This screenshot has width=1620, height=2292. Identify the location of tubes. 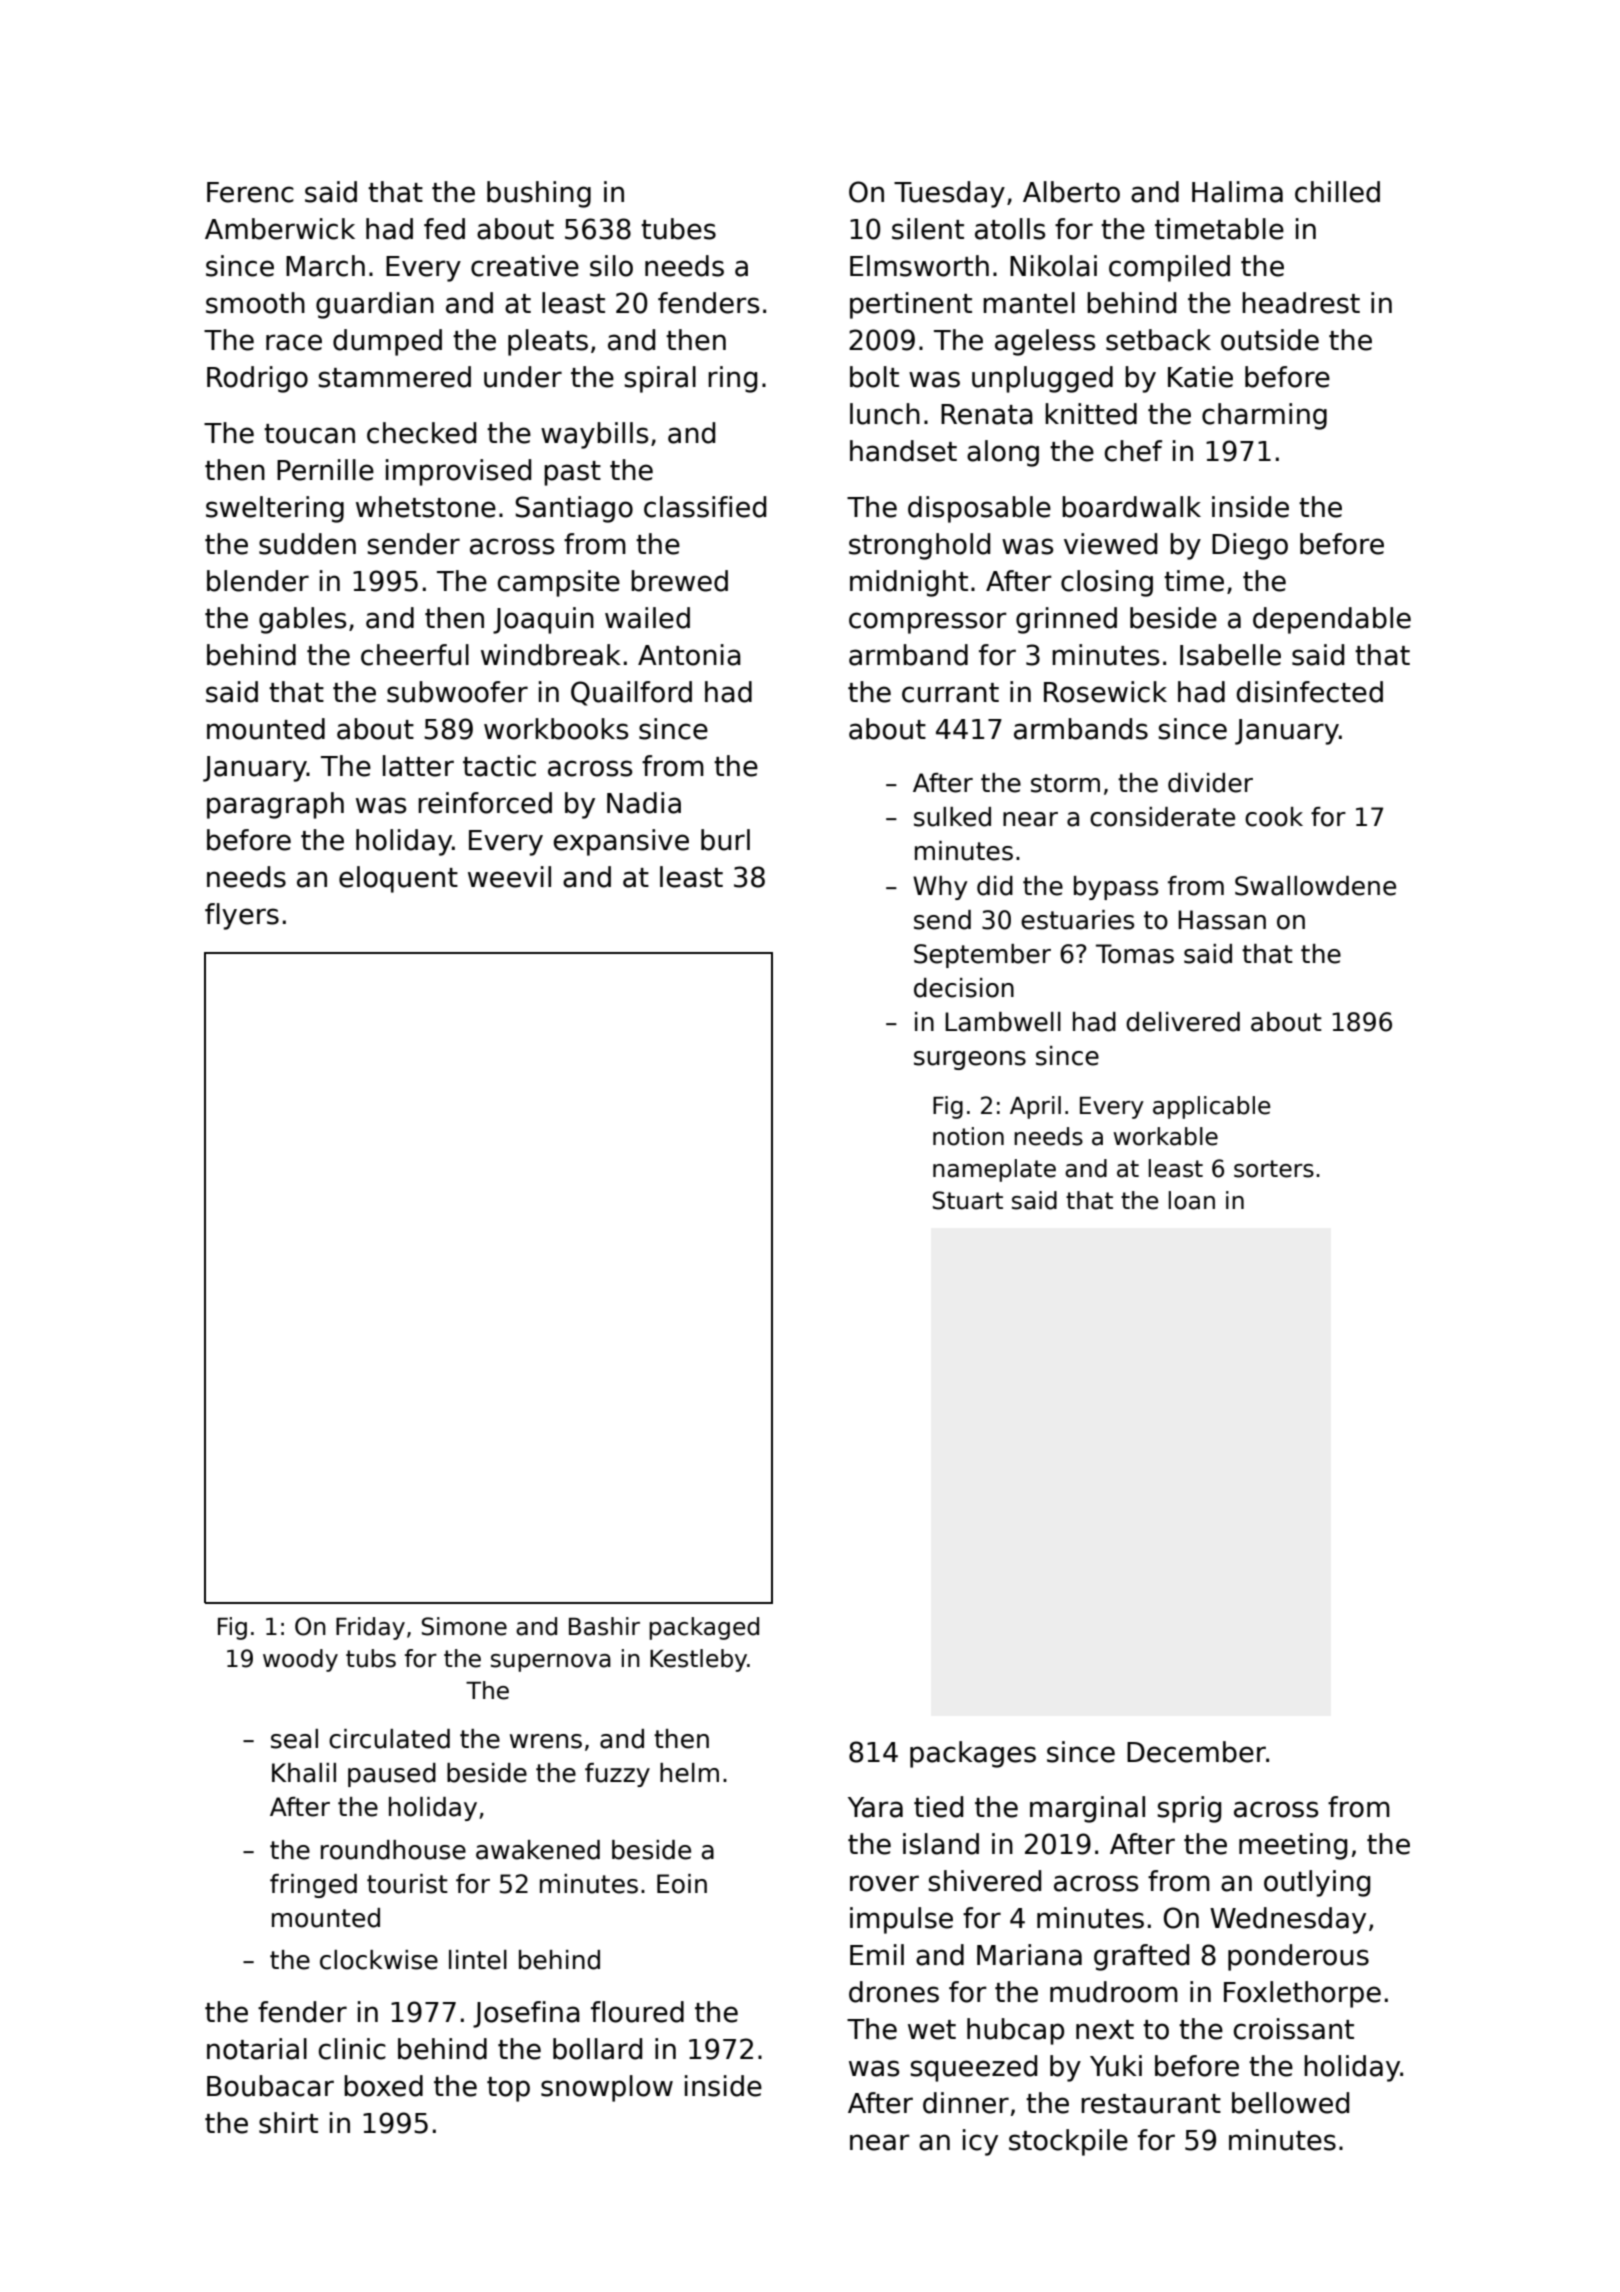
(678, 229).
